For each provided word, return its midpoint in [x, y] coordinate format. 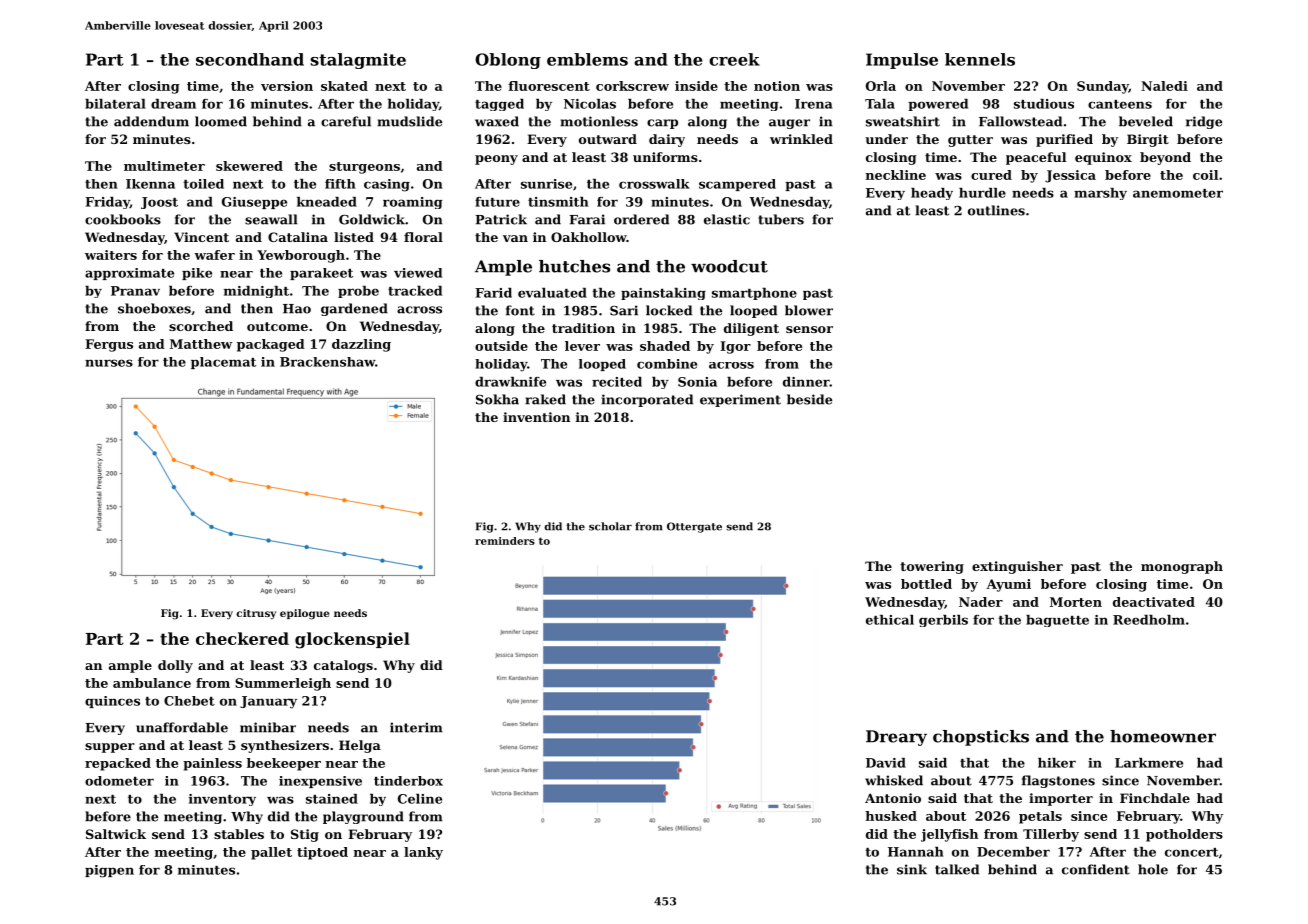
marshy [1100, 194]
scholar [610, 526]
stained [332, 799]
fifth [340, 184]
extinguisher [1017, 567]
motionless [599, 121]
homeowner [1163, 736]
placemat [223, 363]
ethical [890, 620]
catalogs [343, 666]
